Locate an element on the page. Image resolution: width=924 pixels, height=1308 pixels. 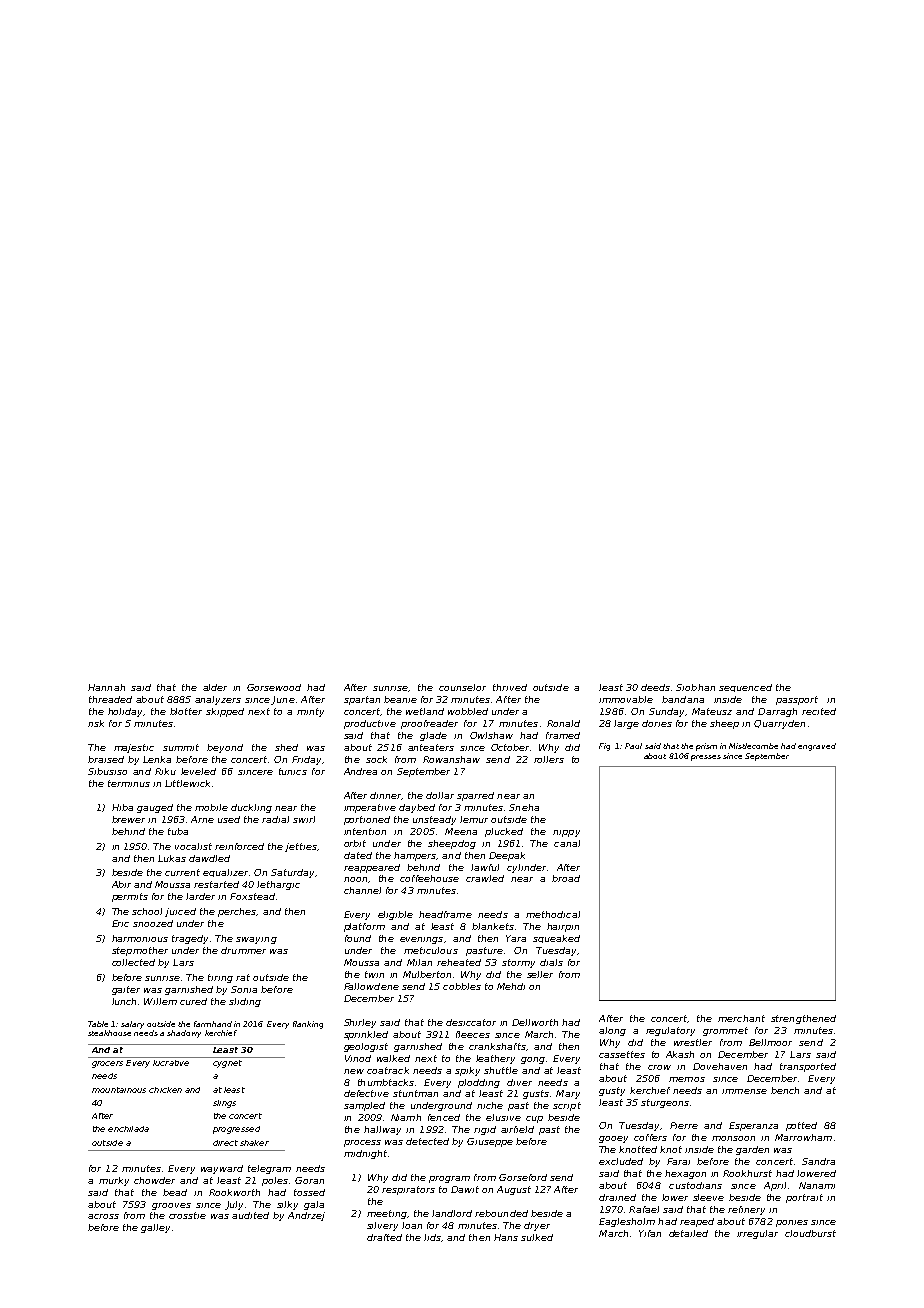
beanie is located at coordinates (400, 699).
